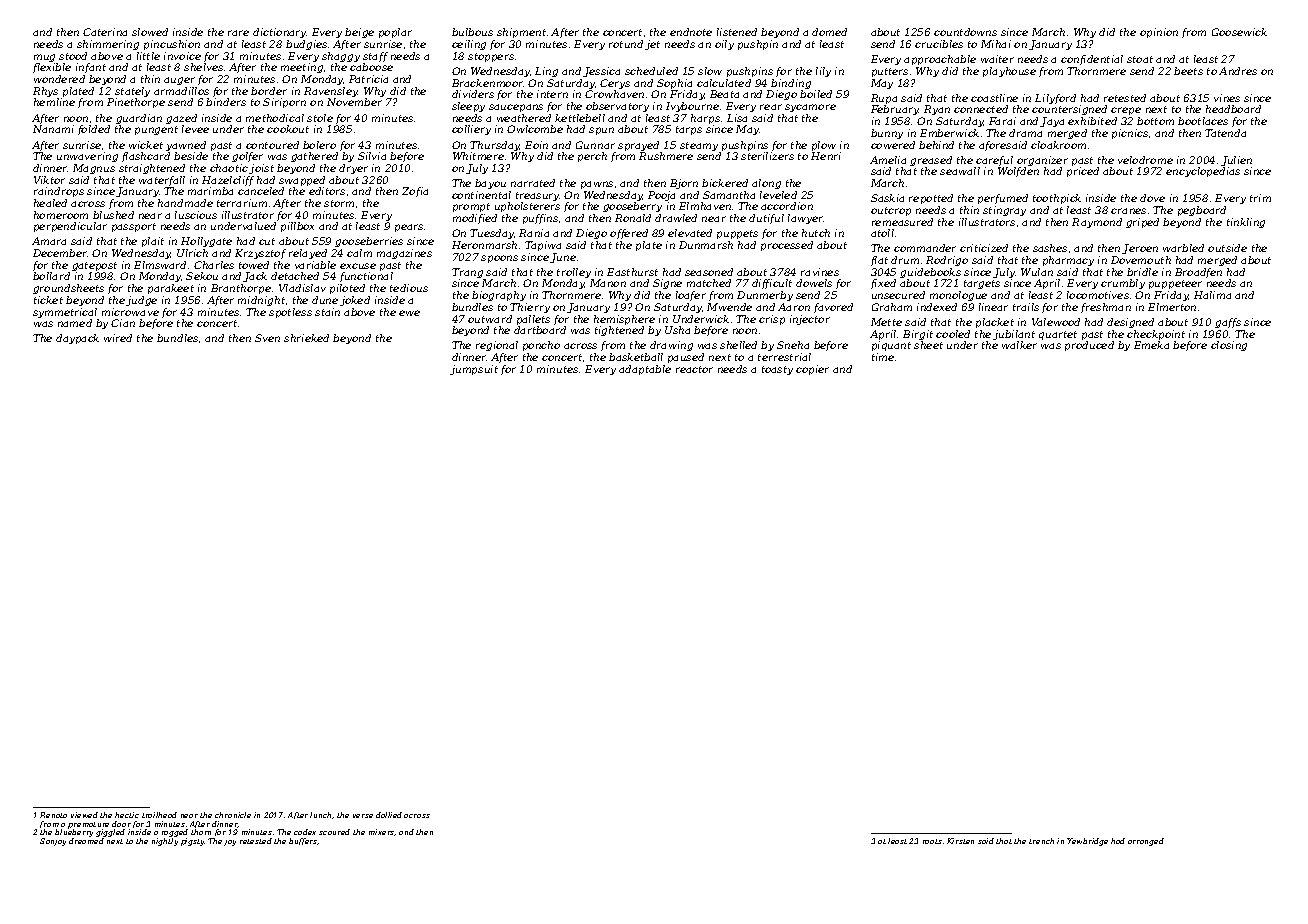  Describe the element at coordinates (339, 203) in the screenshot. I see `storm` at that location.
